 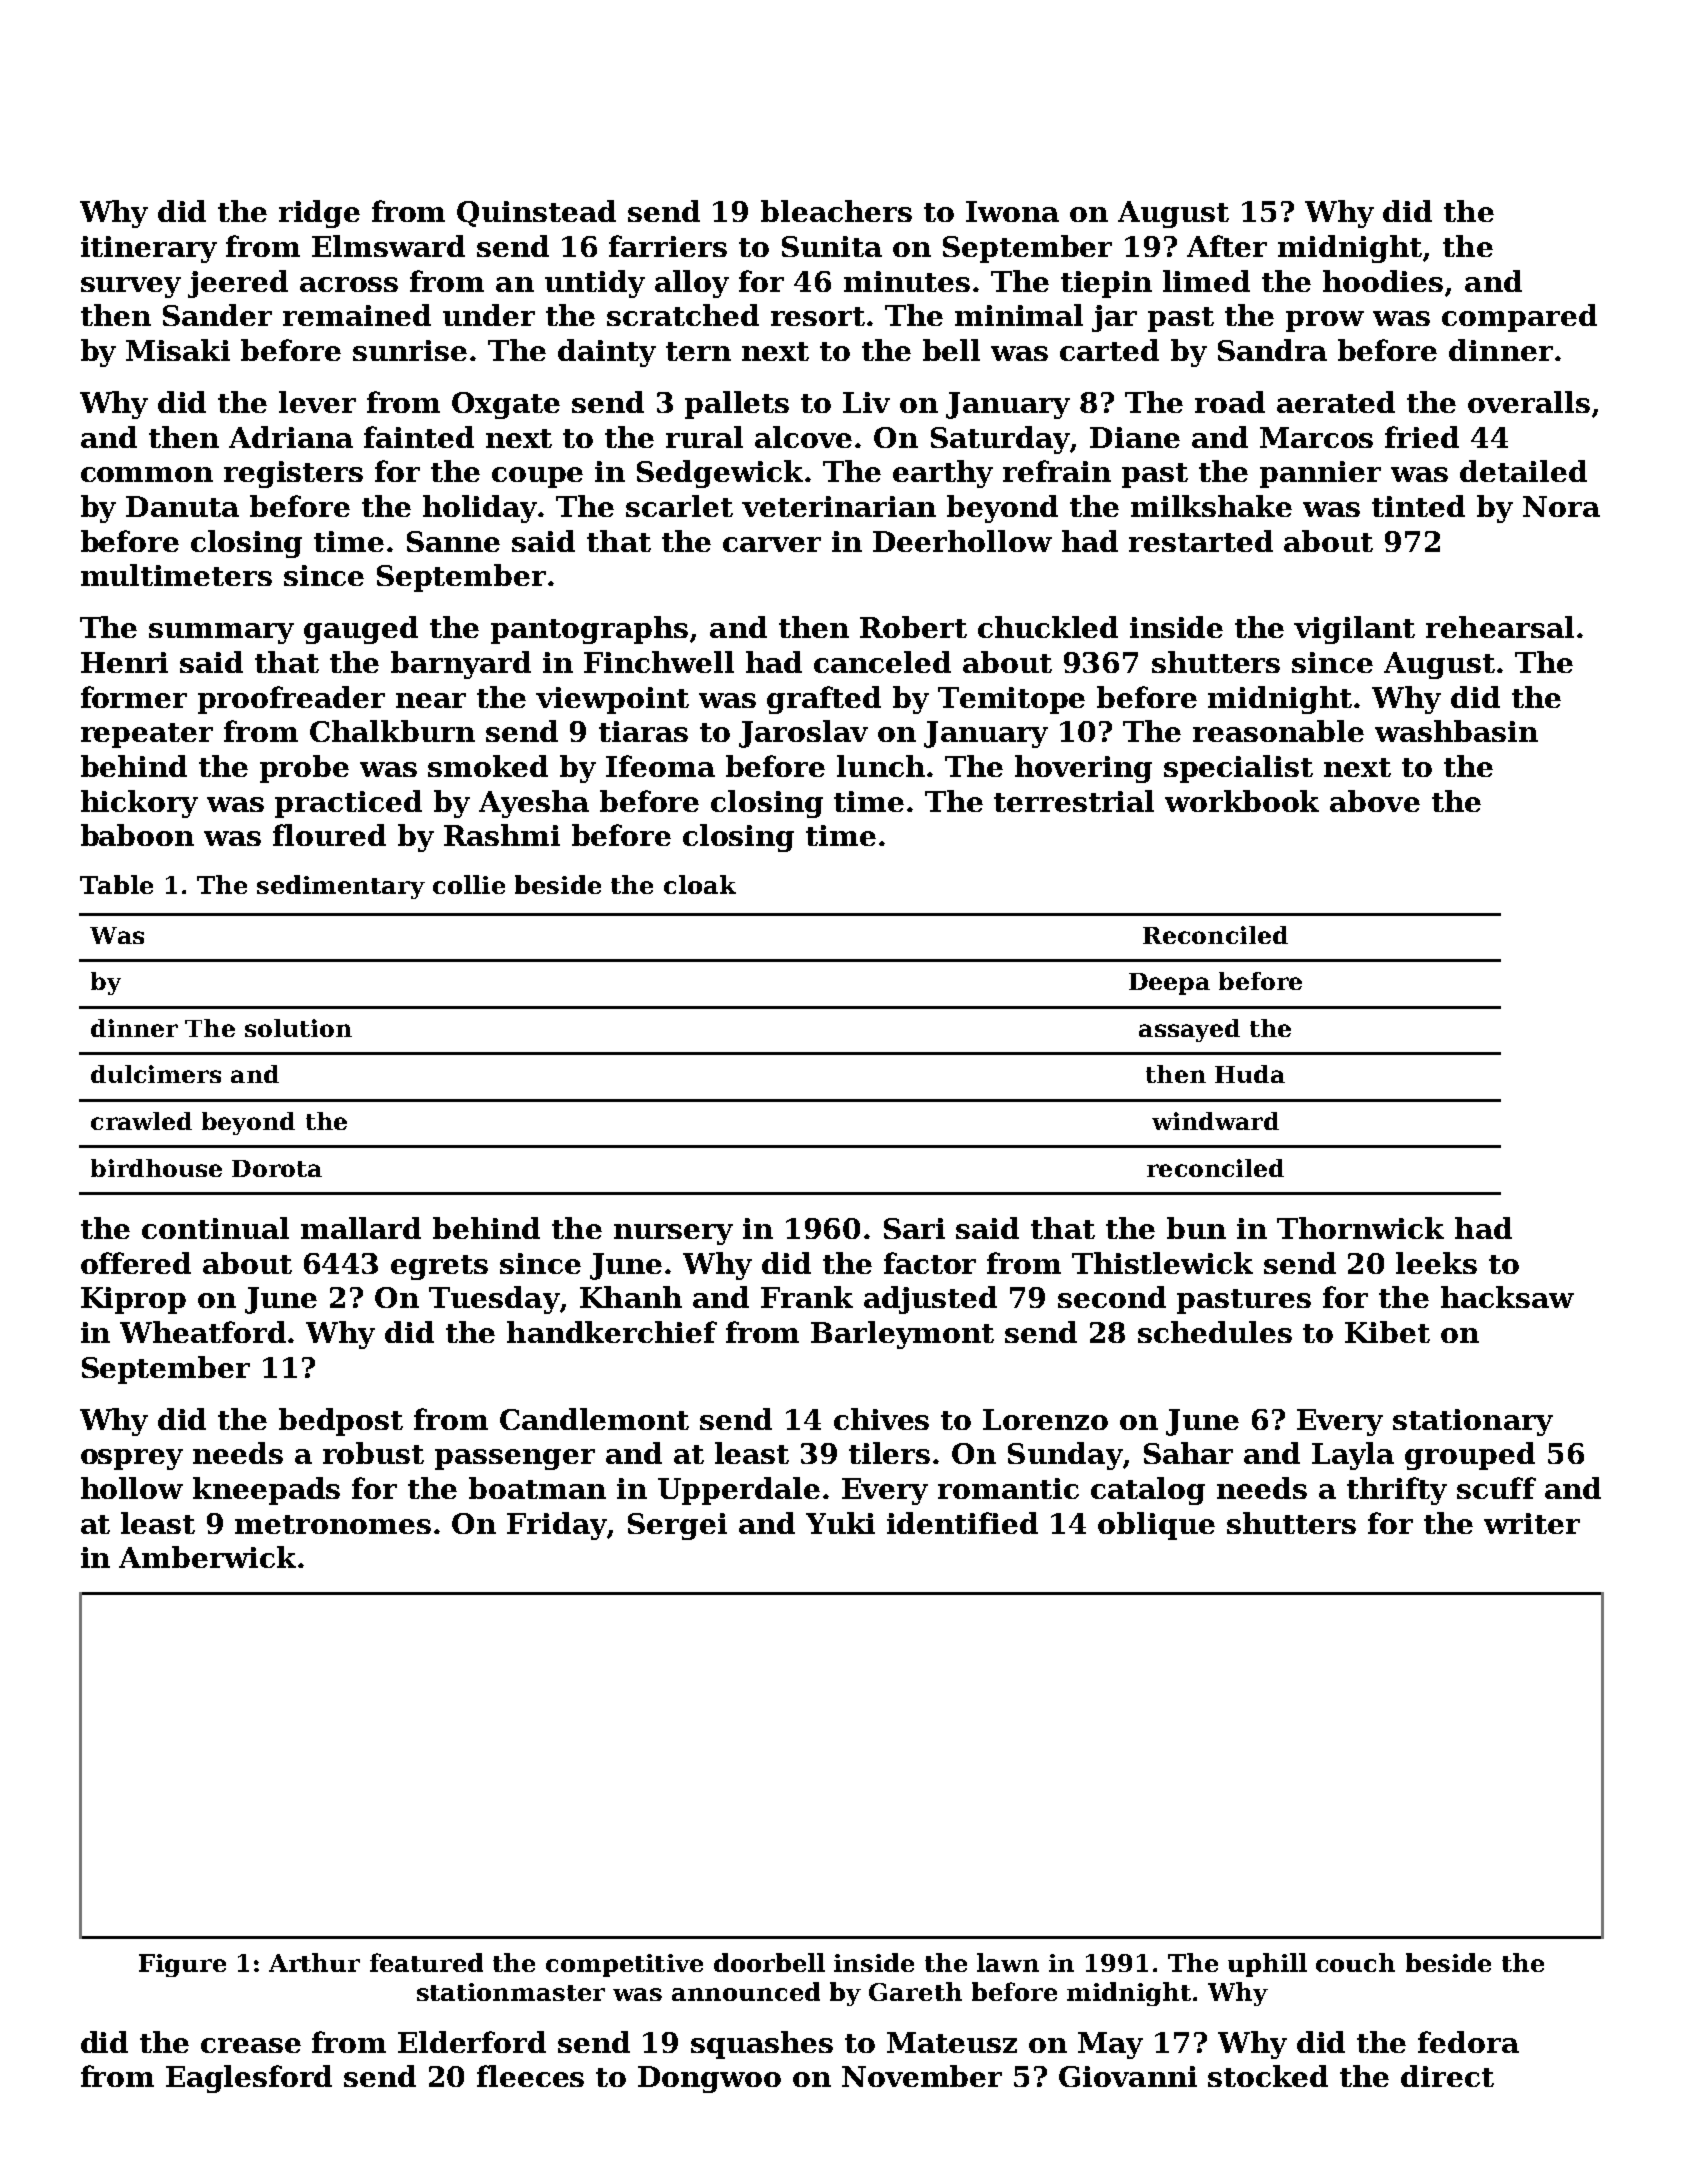 What do you see at coordinates (136, 1263) in the screenshot?
I see `offered` at bounding box center [136, 1263].
